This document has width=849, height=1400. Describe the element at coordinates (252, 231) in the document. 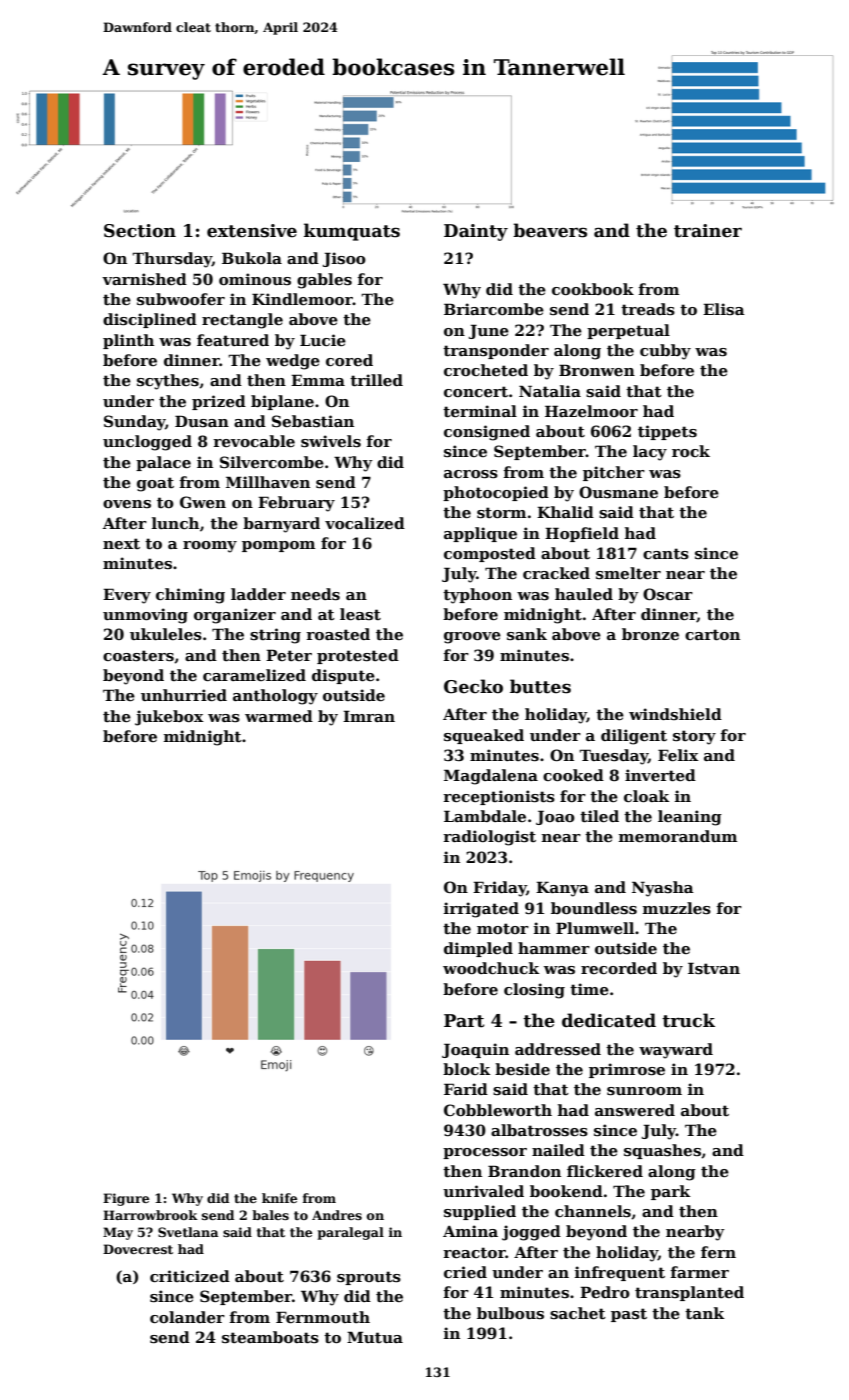

I see `extensive` at that location.
